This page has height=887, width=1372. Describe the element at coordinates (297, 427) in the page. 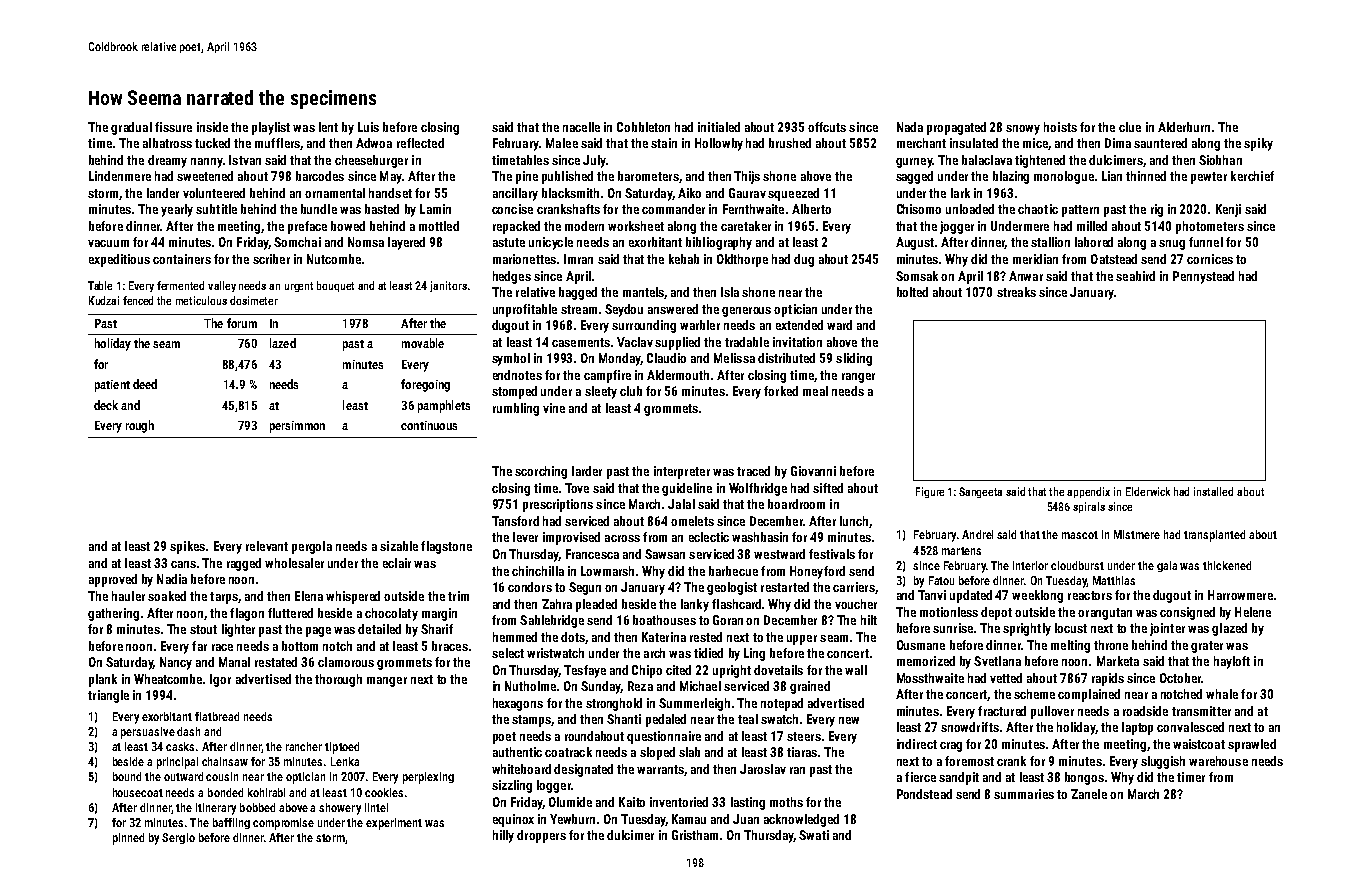

I see `persimmon` at that location.
